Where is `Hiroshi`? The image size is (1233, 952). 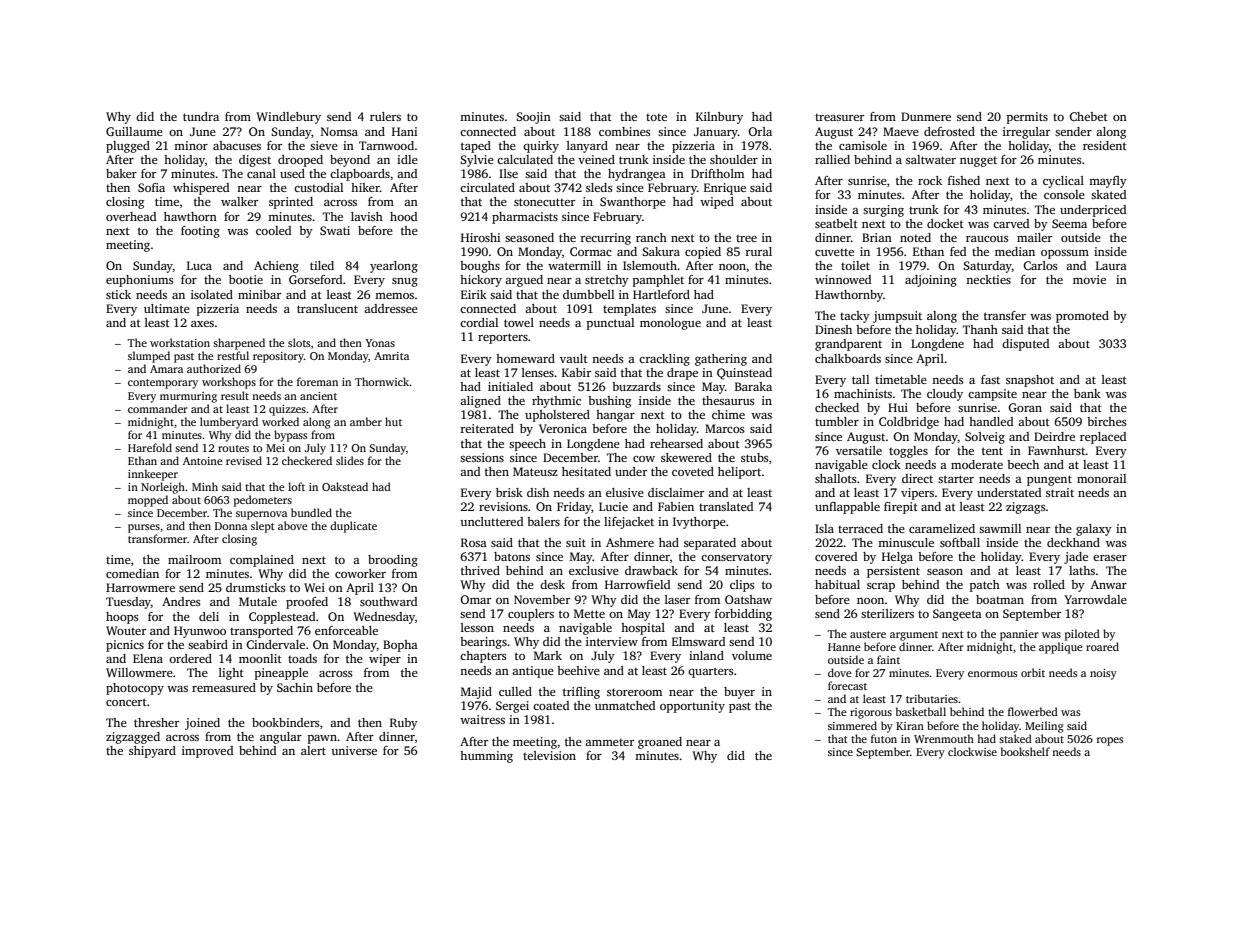 Hiroshi is located at coordinates (480, 237).
